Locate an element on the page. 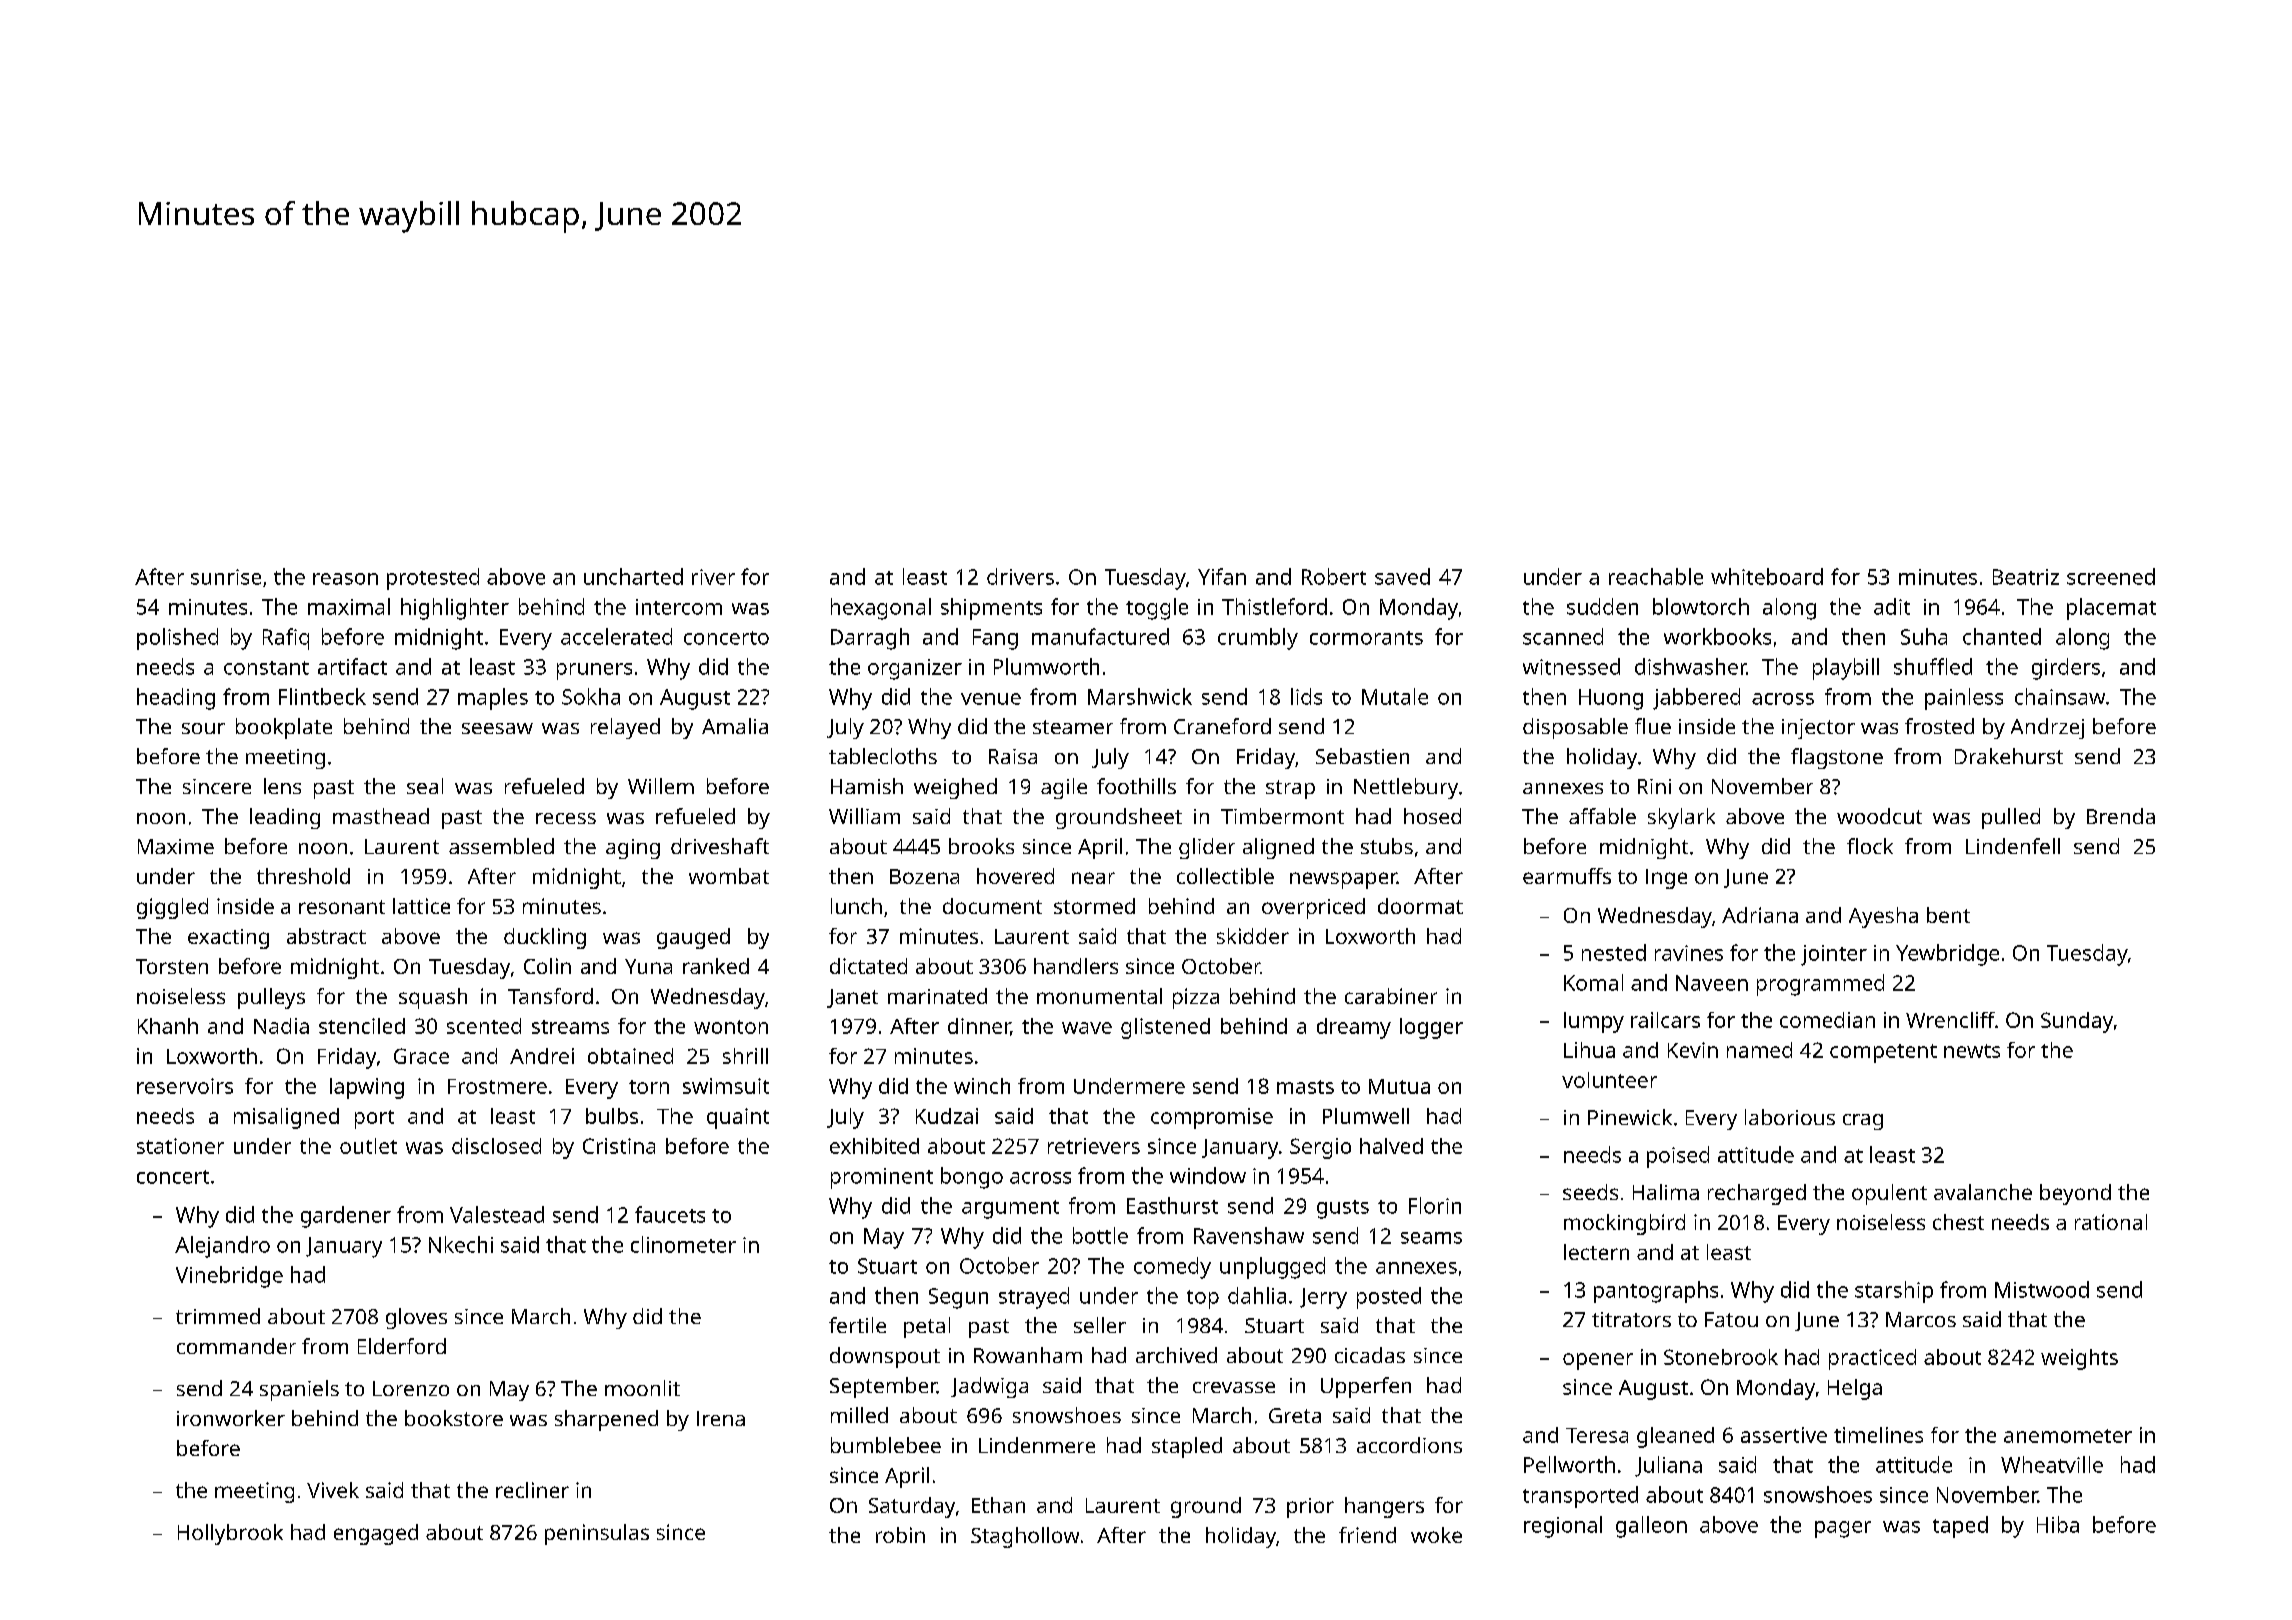 The width and height of the page is (2292, 1620). whiteboard is located at coordinates (1767, 576).
